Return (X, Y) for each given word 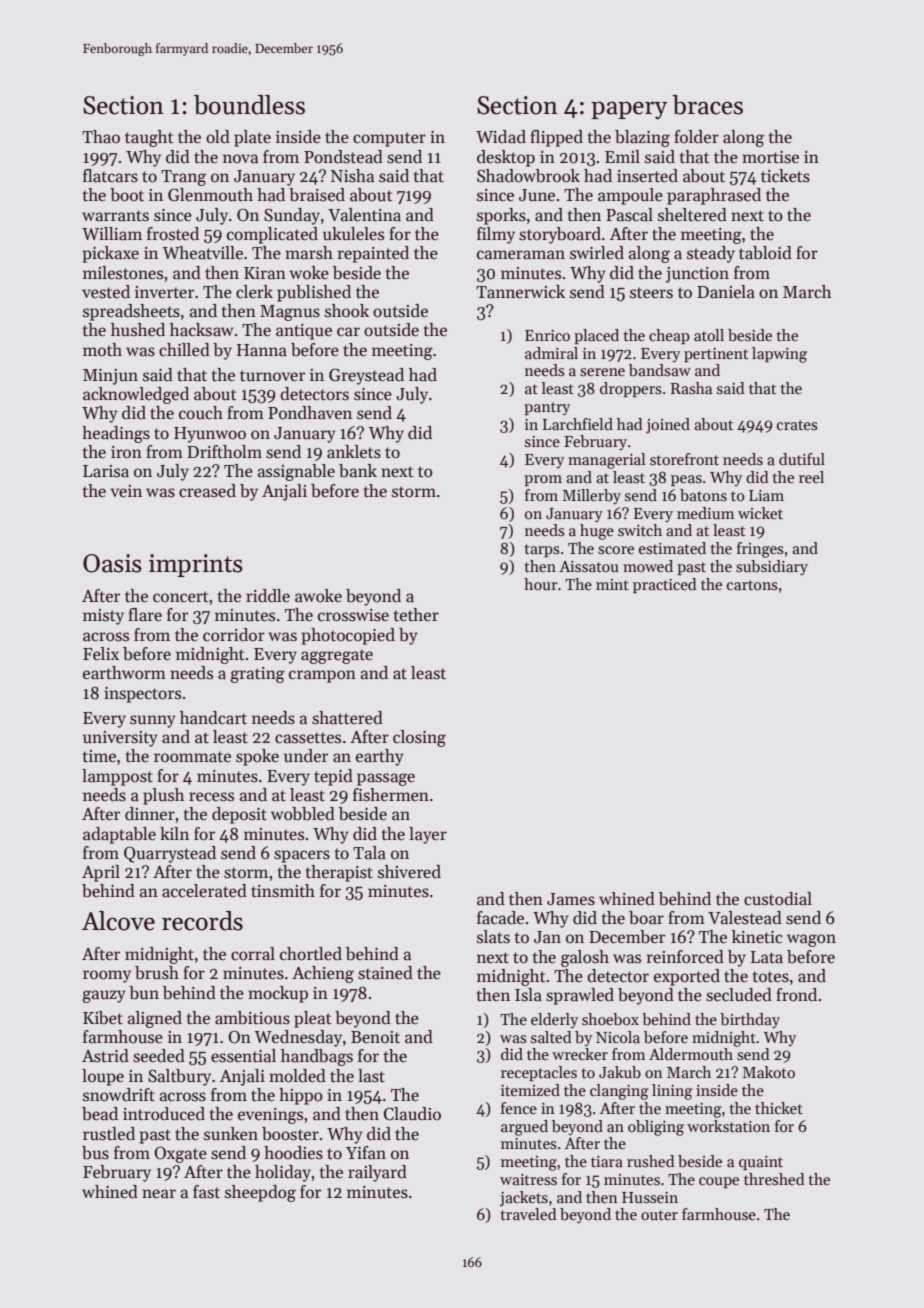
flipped (556, 138)
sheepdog (260, 1193)
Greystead (366, 376)
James (571, 899)
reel (811, 477)
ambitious (252, 1018)
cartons (752, 585)
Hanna (262, 350)
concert (180, 596)
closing (419, 738)
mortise (770, 157)
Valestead (745, 918)
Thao (101, 136)
